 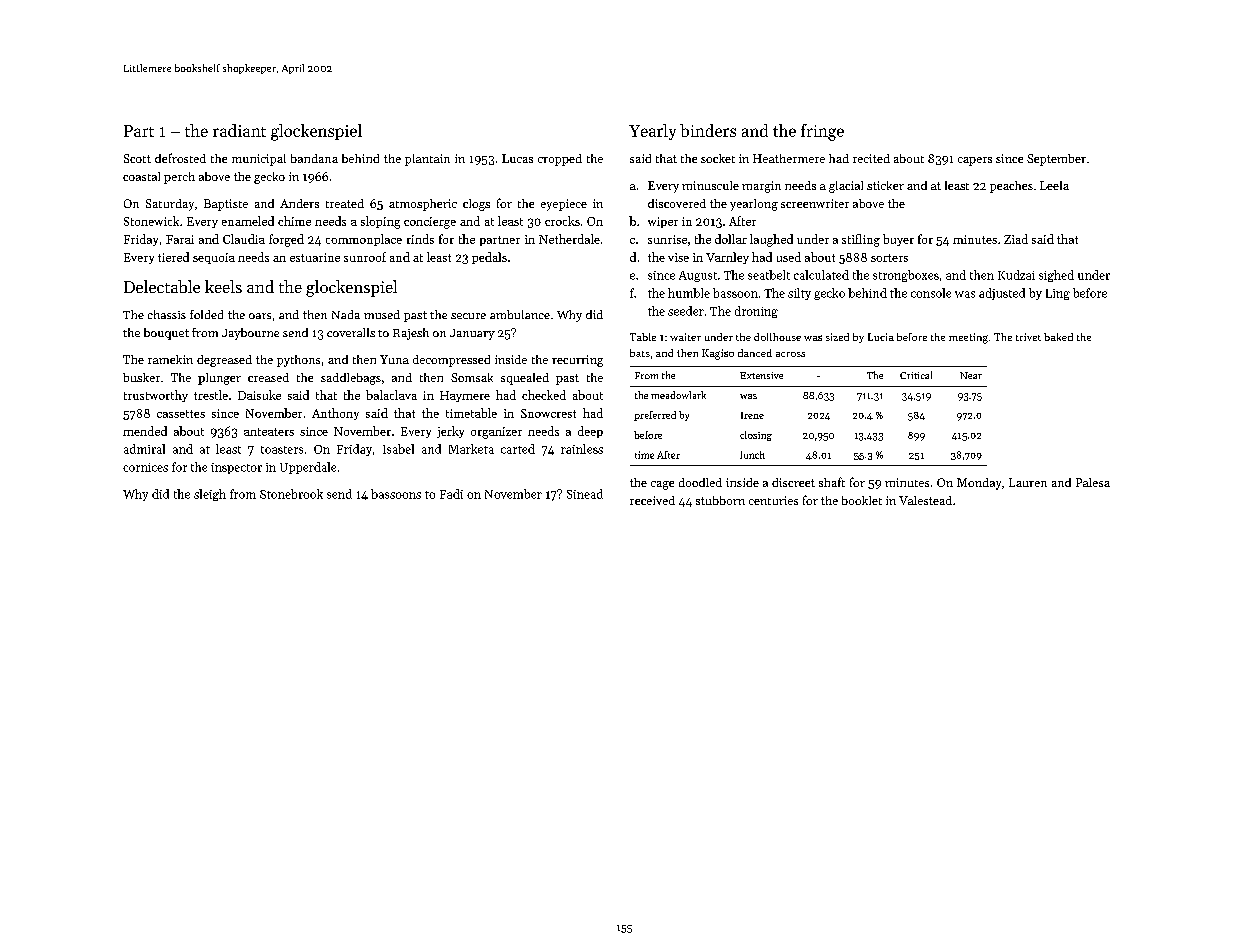 What do you see at coordinates (525, 379) in the page?
I see `squealed` at bounding box center [525, 379].
